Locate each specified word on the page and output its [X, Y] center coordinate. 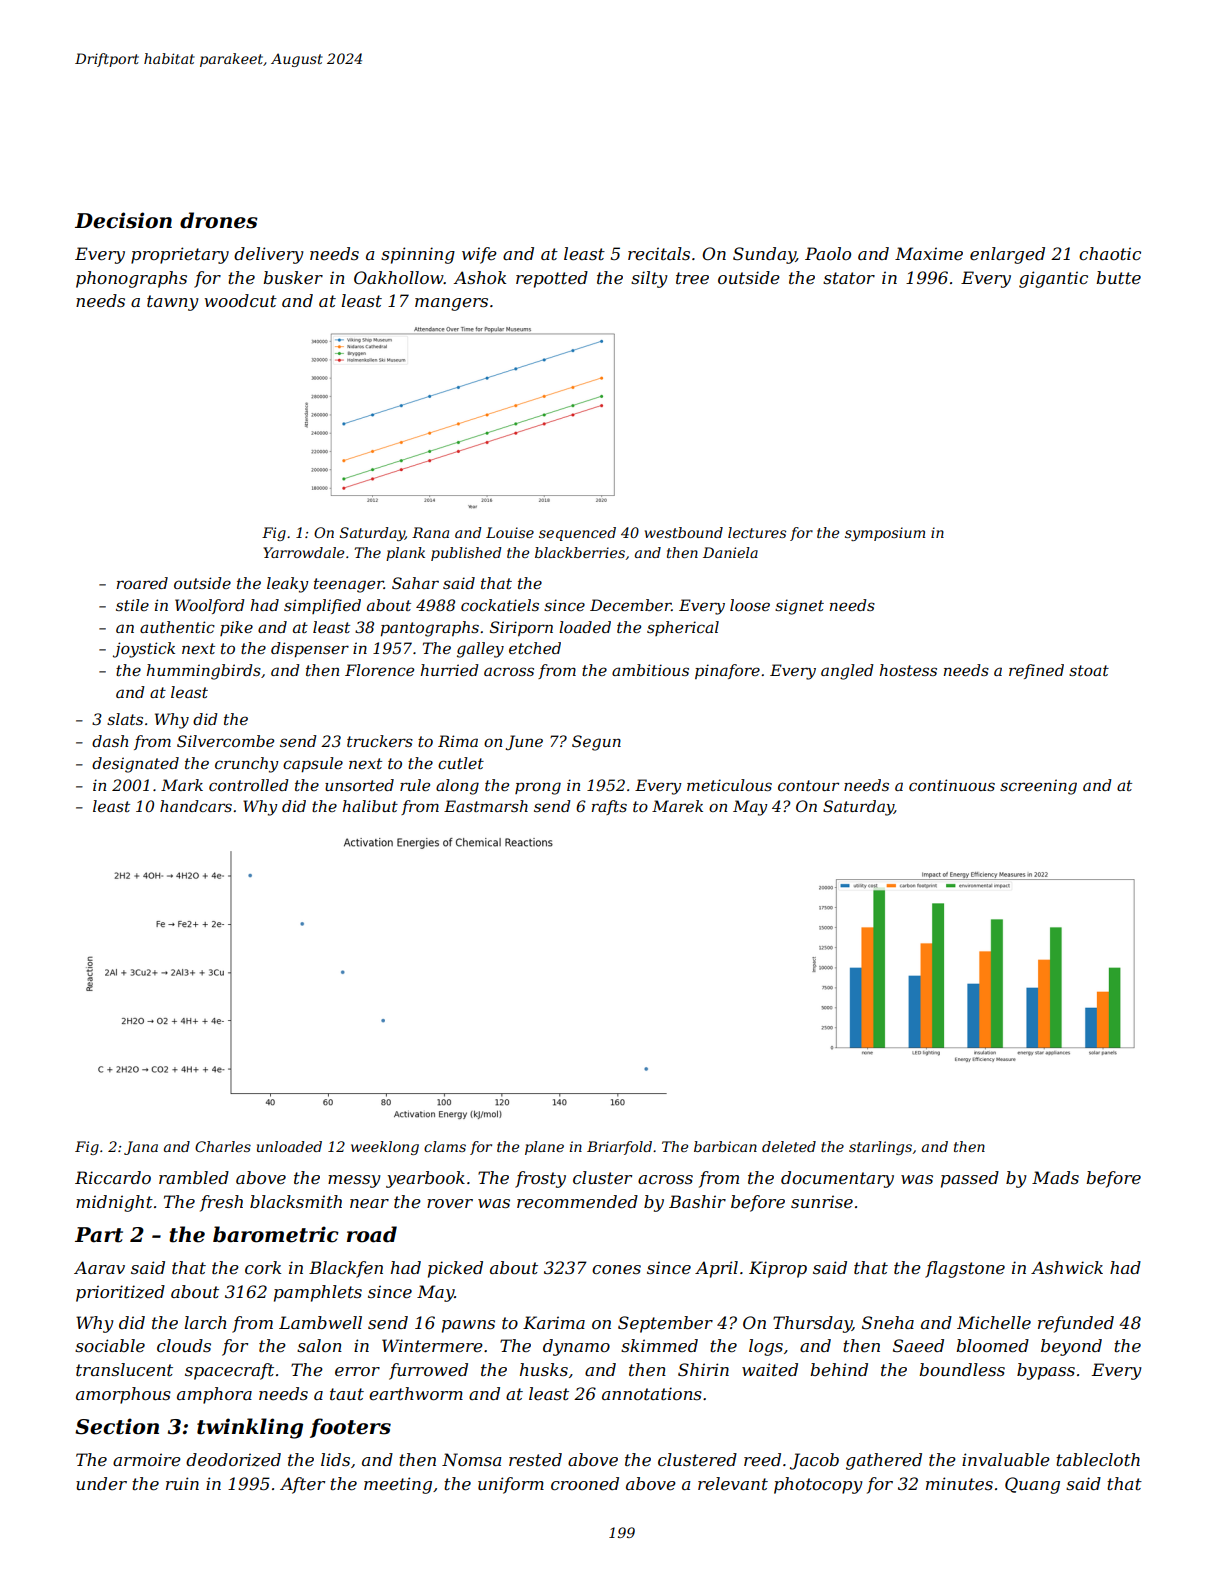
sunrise [822, 1201]
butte [1118, 277]
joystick [144, 650]
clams [445, 1146]
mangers [451, 304]
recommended [577, 1201]
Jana [141, 1148]
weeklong [385, 1148]
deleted [789, 1146]
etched [535, 648]
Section [117, 1426]
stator [849, 278]
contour [808, 785]
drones [219, 220]
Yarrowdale [303, 552]
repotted [552, 279]
